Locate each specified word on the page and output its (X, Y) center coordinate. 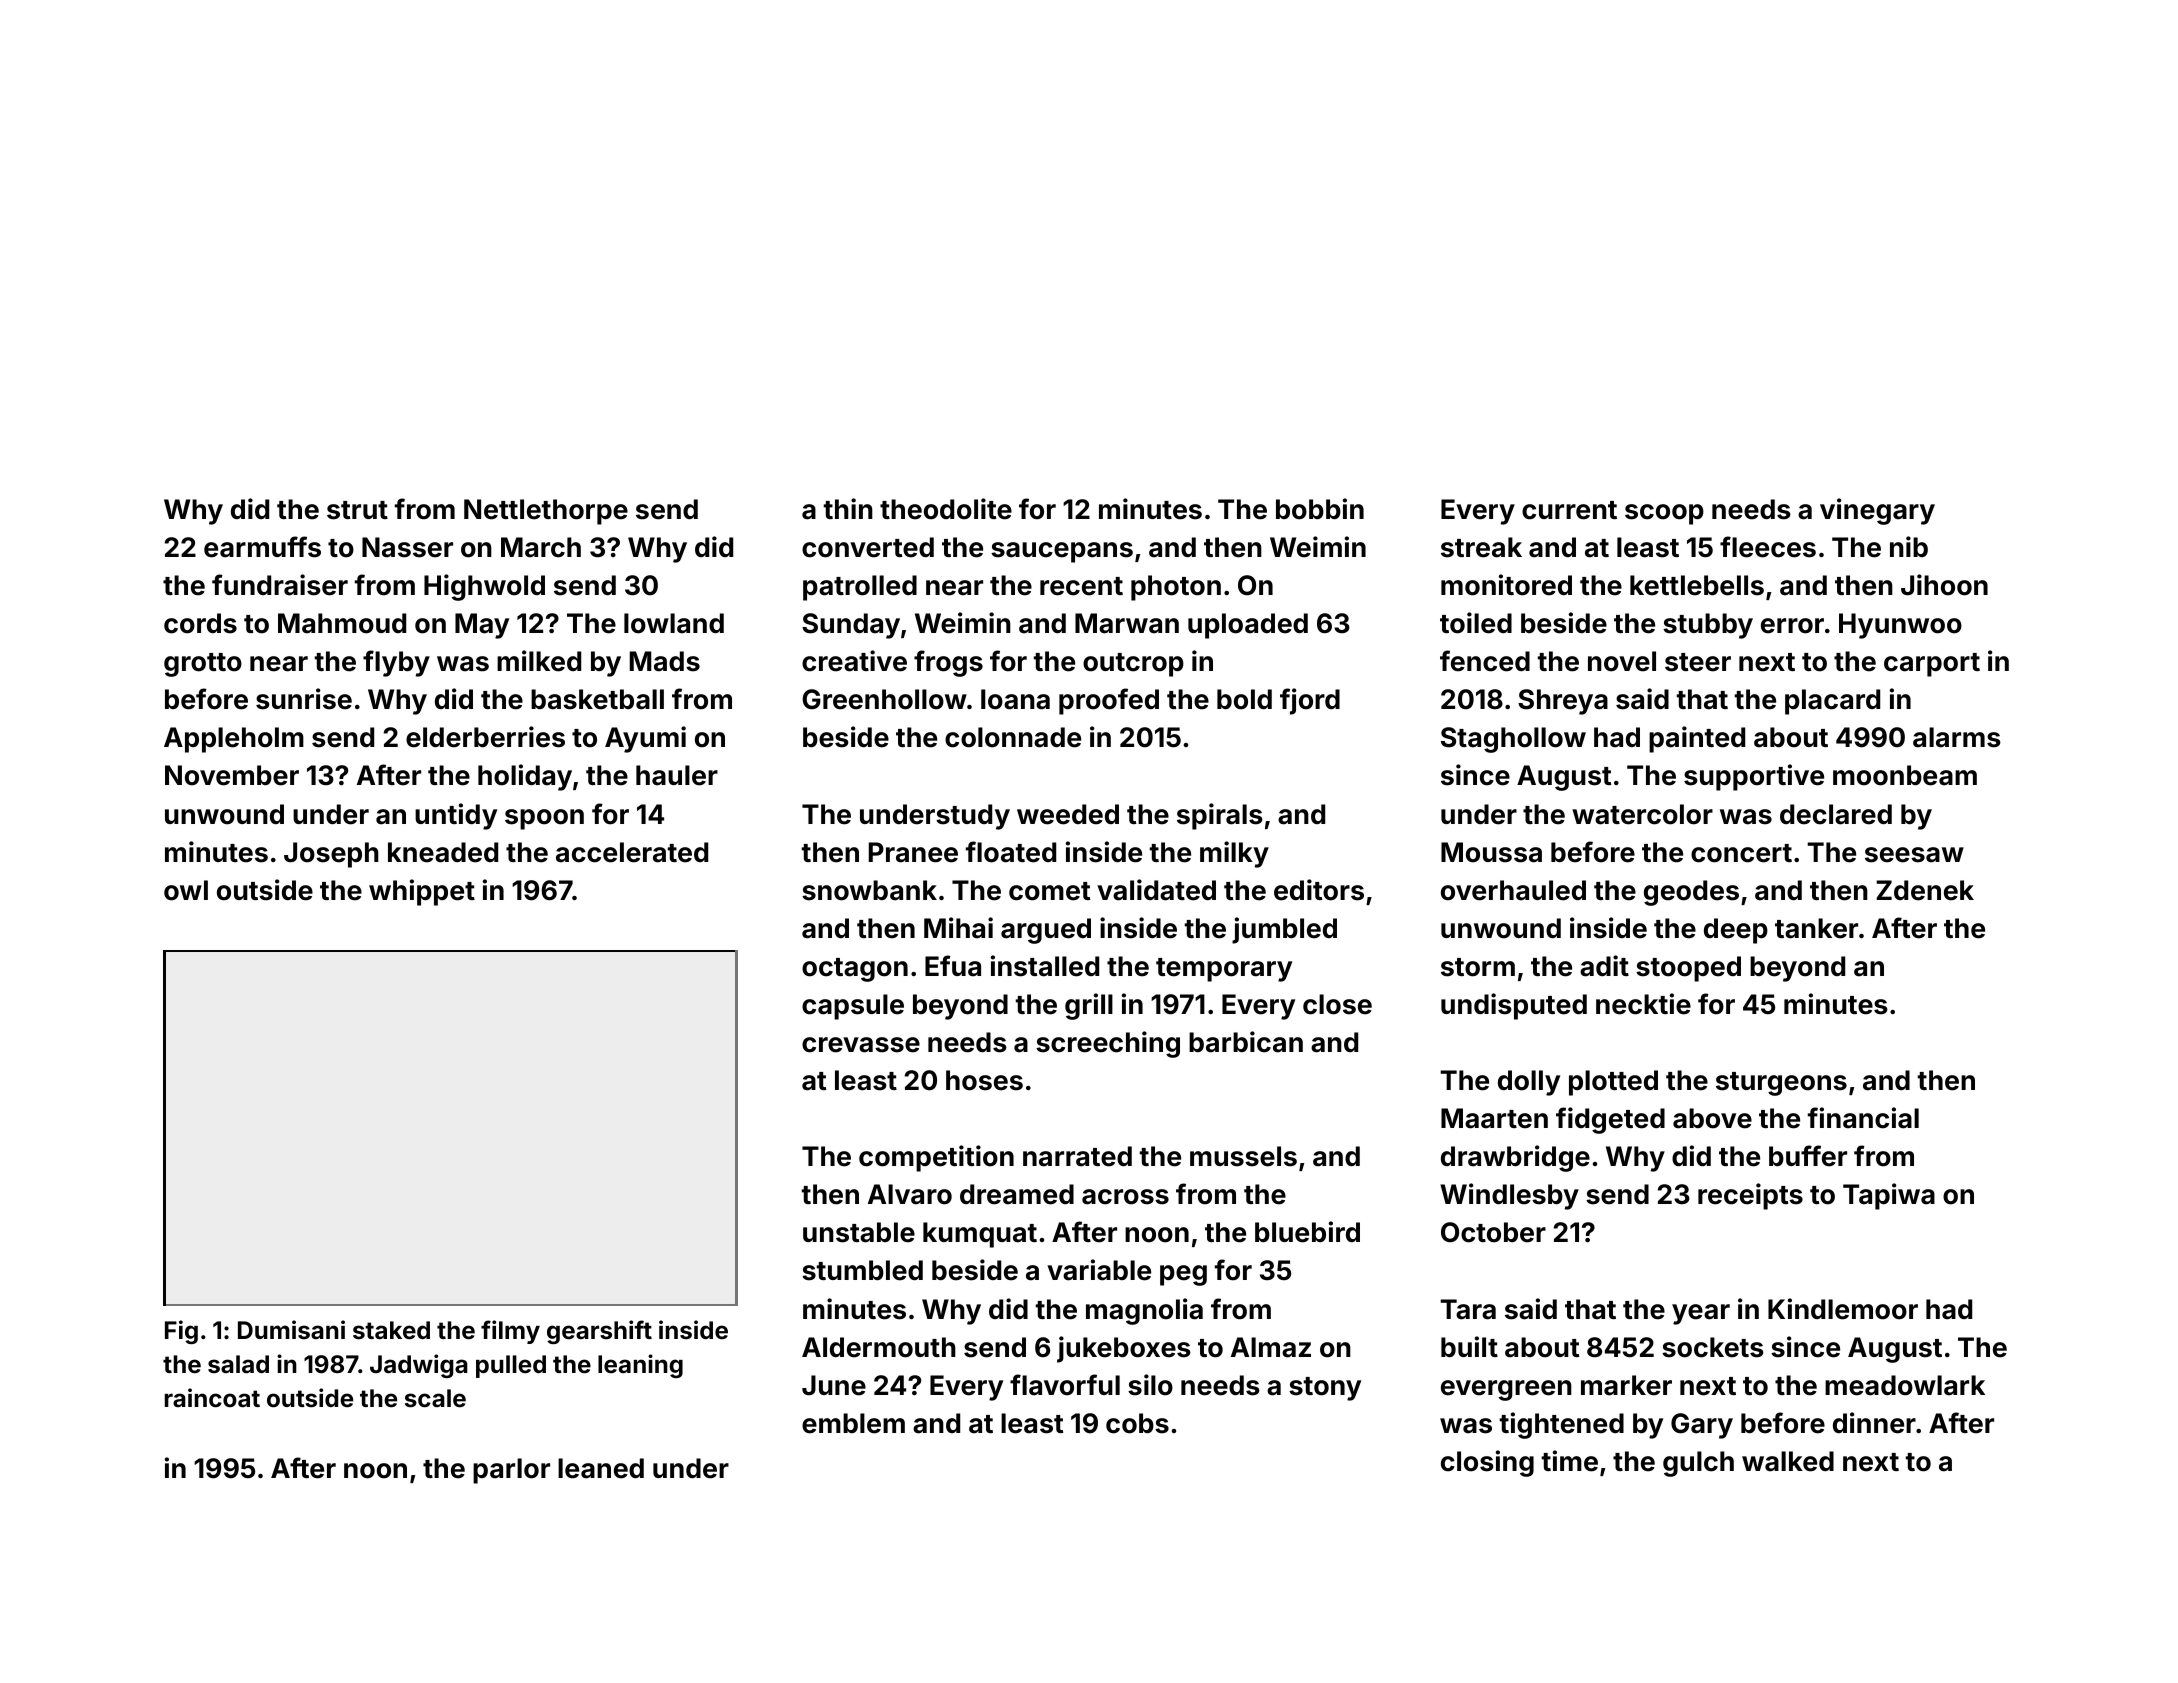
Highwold (484, 587)
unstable (859, 1232)
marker (1626, 1385)
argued (1046, 931)
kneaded (443, 852)
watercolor (1642, 814)
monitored (1506, 585)
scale (435, 1398)
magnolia (1144, 1311)
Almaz (1271, 1347)
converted (868, 547)
